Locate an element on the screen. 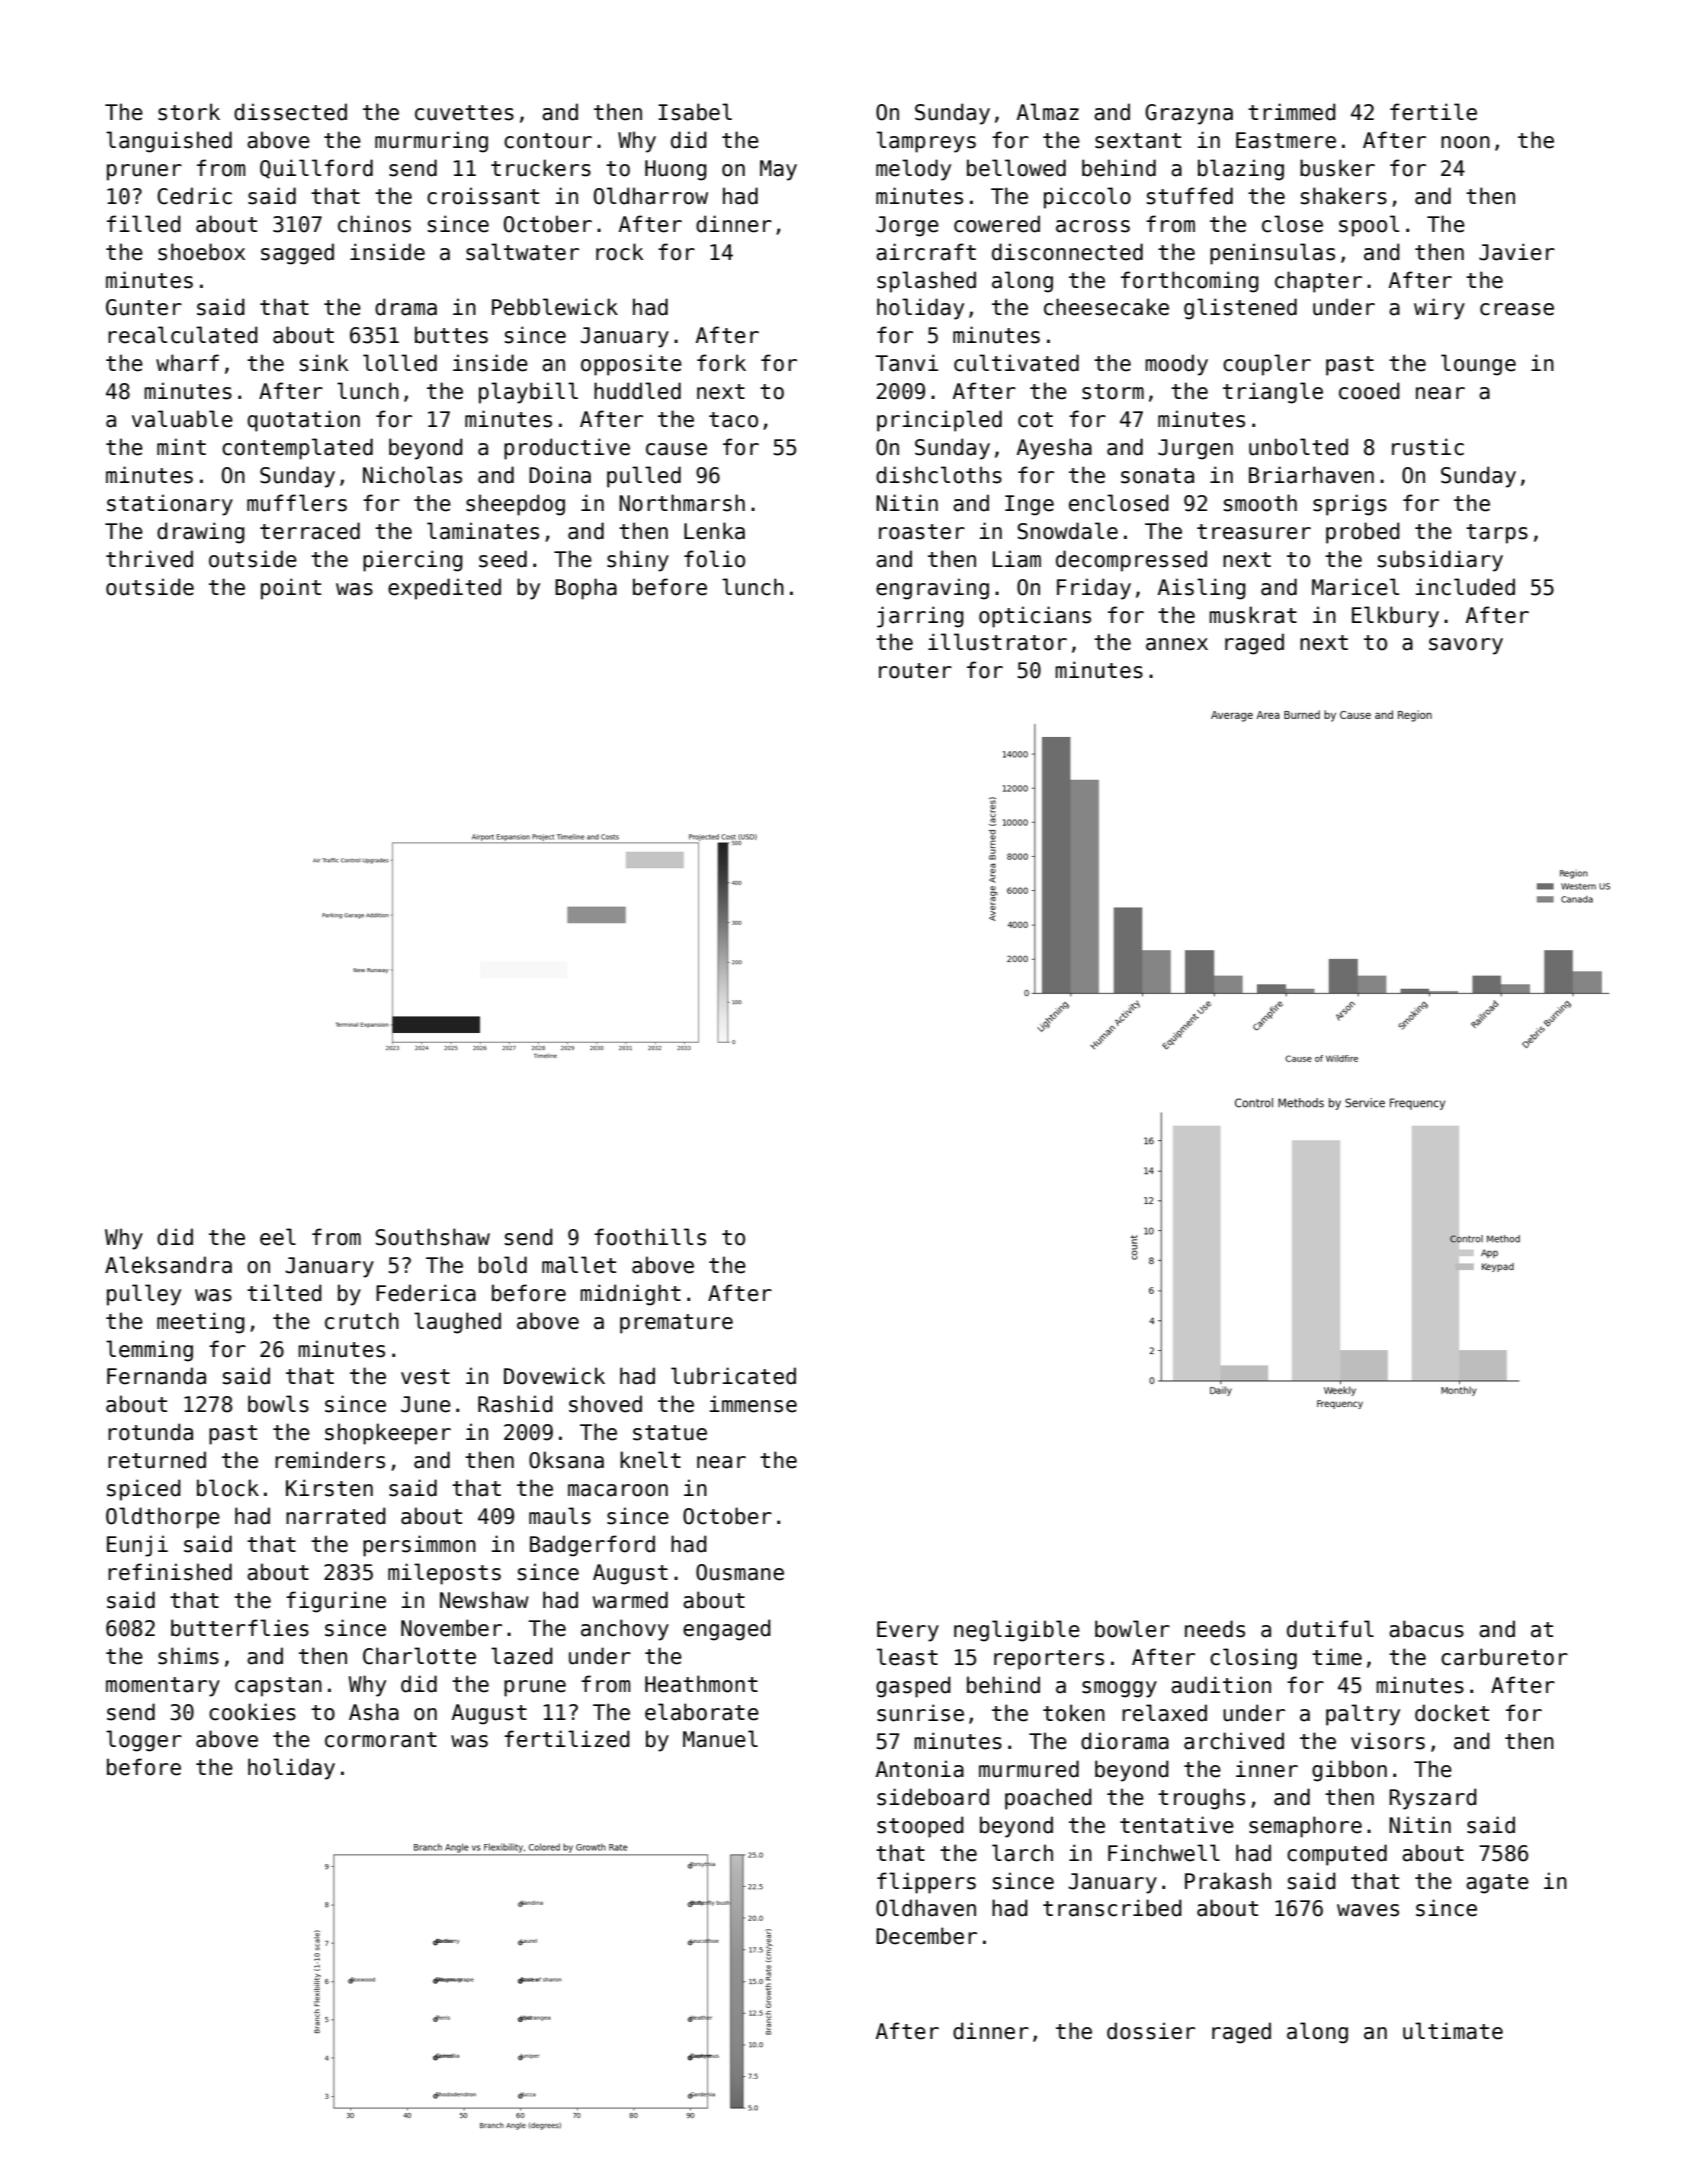 This screenshot has height=2178, width=1683. Briarhaven is located at coordinates (1311, 475).
